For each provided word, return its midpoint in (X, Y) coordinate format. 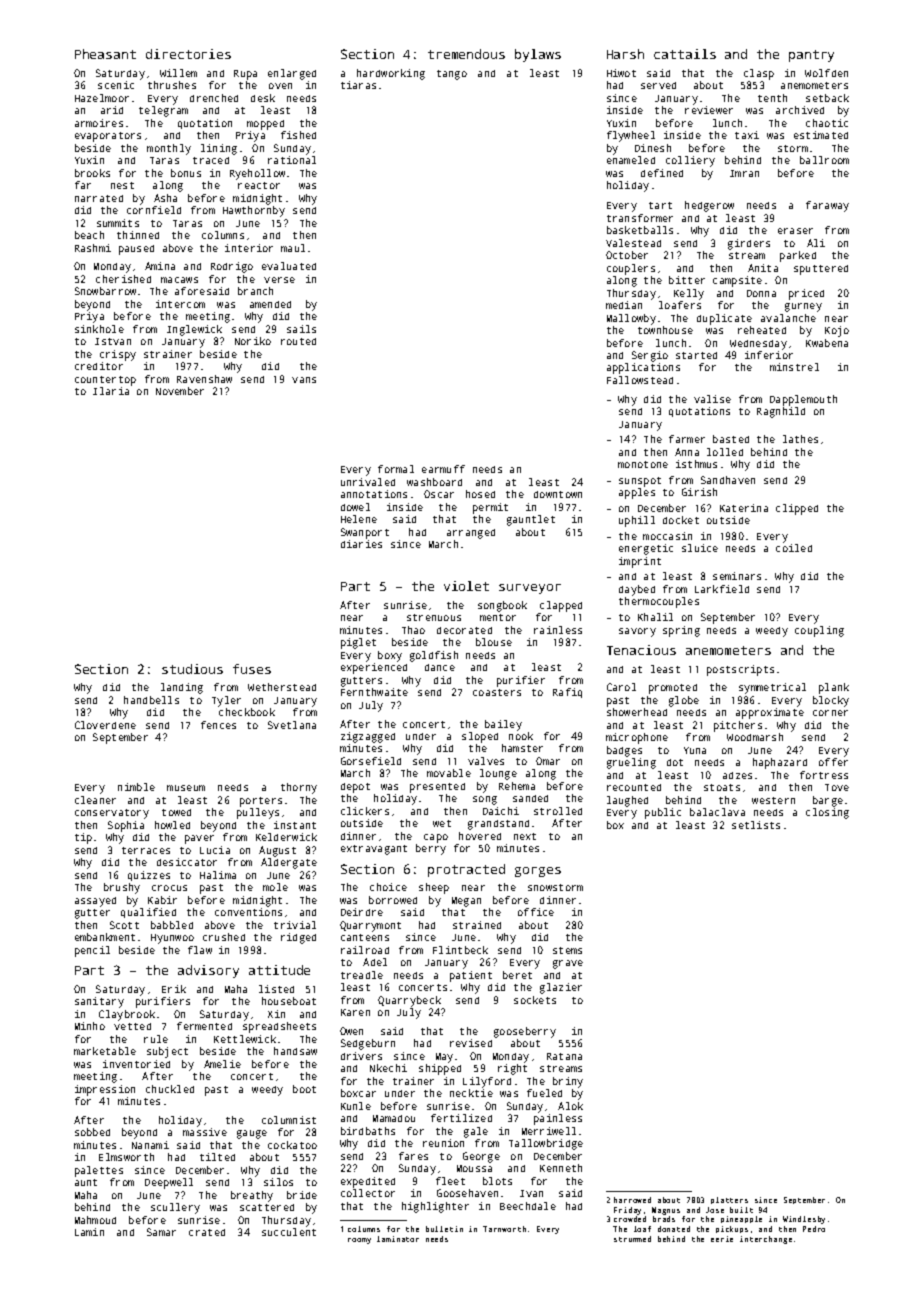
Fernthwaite (374, 692)
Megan (466, 902)
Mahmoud (95, 1220)
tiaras (358, 85)
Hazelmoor (102, 98)
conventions (248, 912)
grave (568, 964)
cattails (685, 54)
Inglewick (194, 330)
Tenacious (641, 650)
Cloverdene (105, 725)
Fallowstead (640, 380)
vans (304, 380)
